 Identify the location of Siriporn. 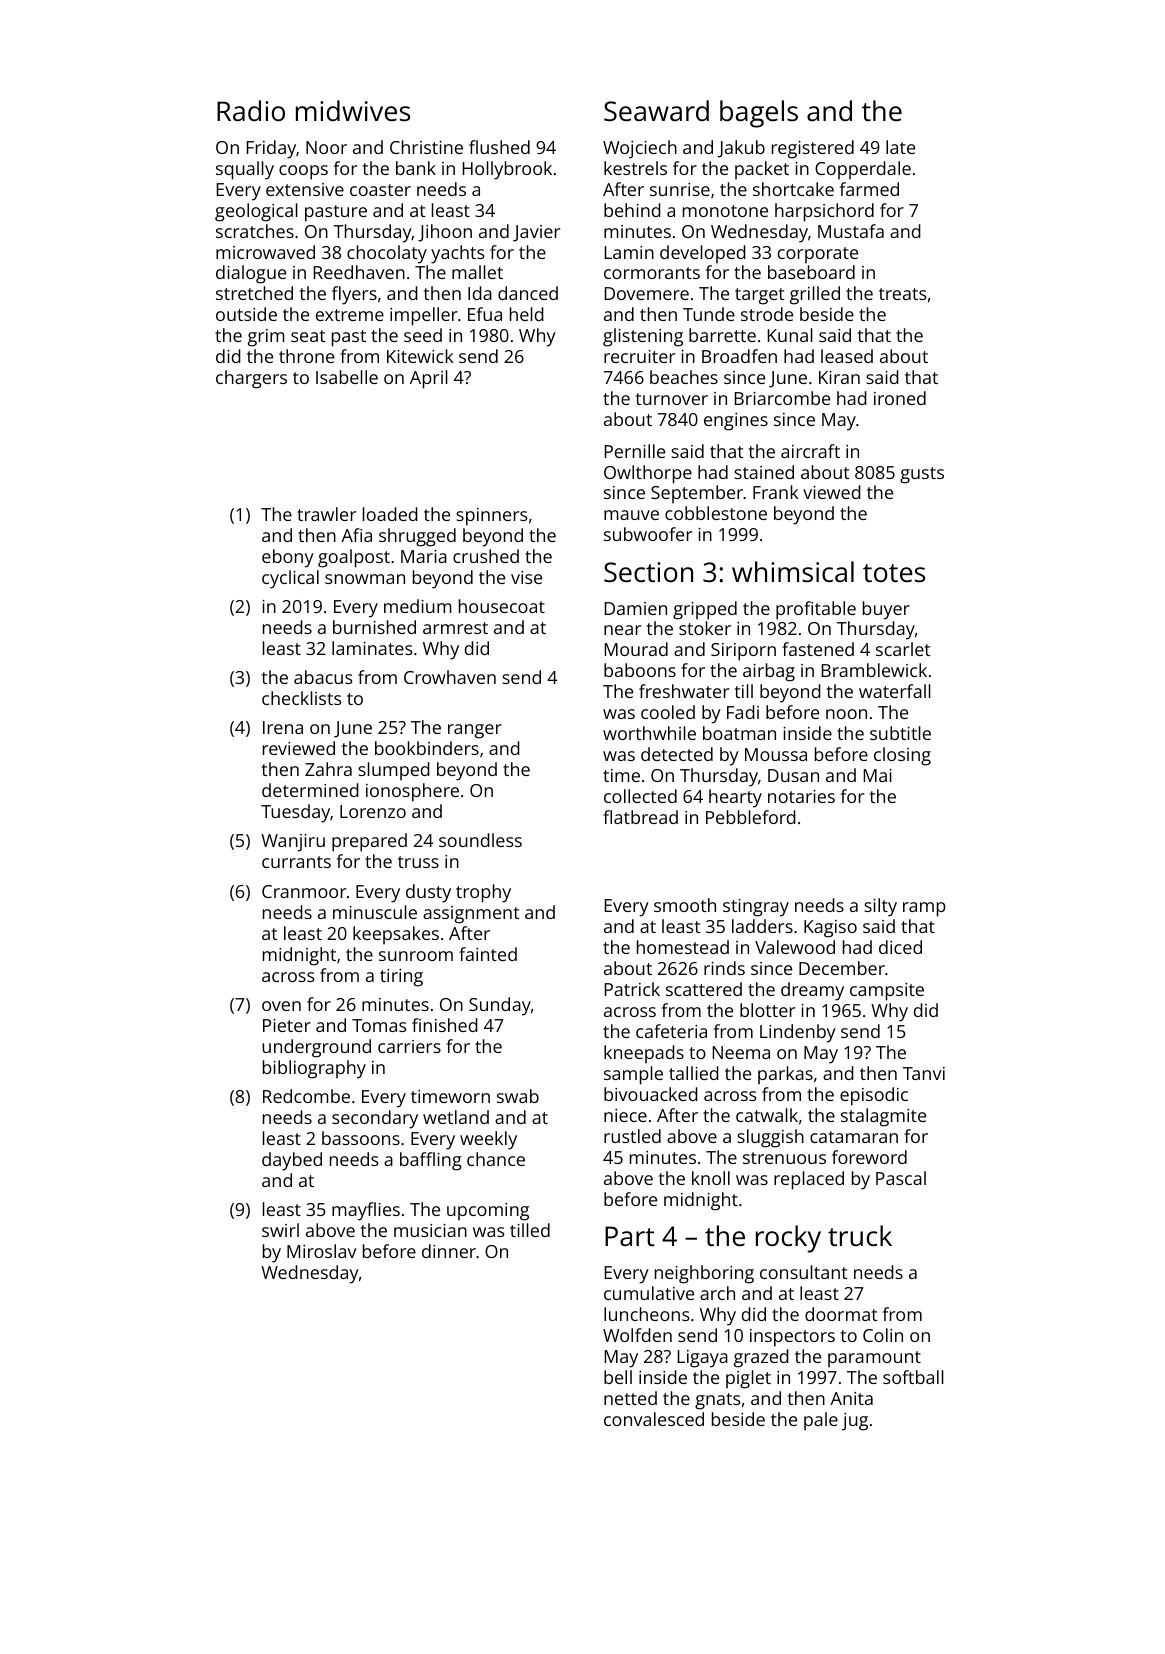
(743, 652).
